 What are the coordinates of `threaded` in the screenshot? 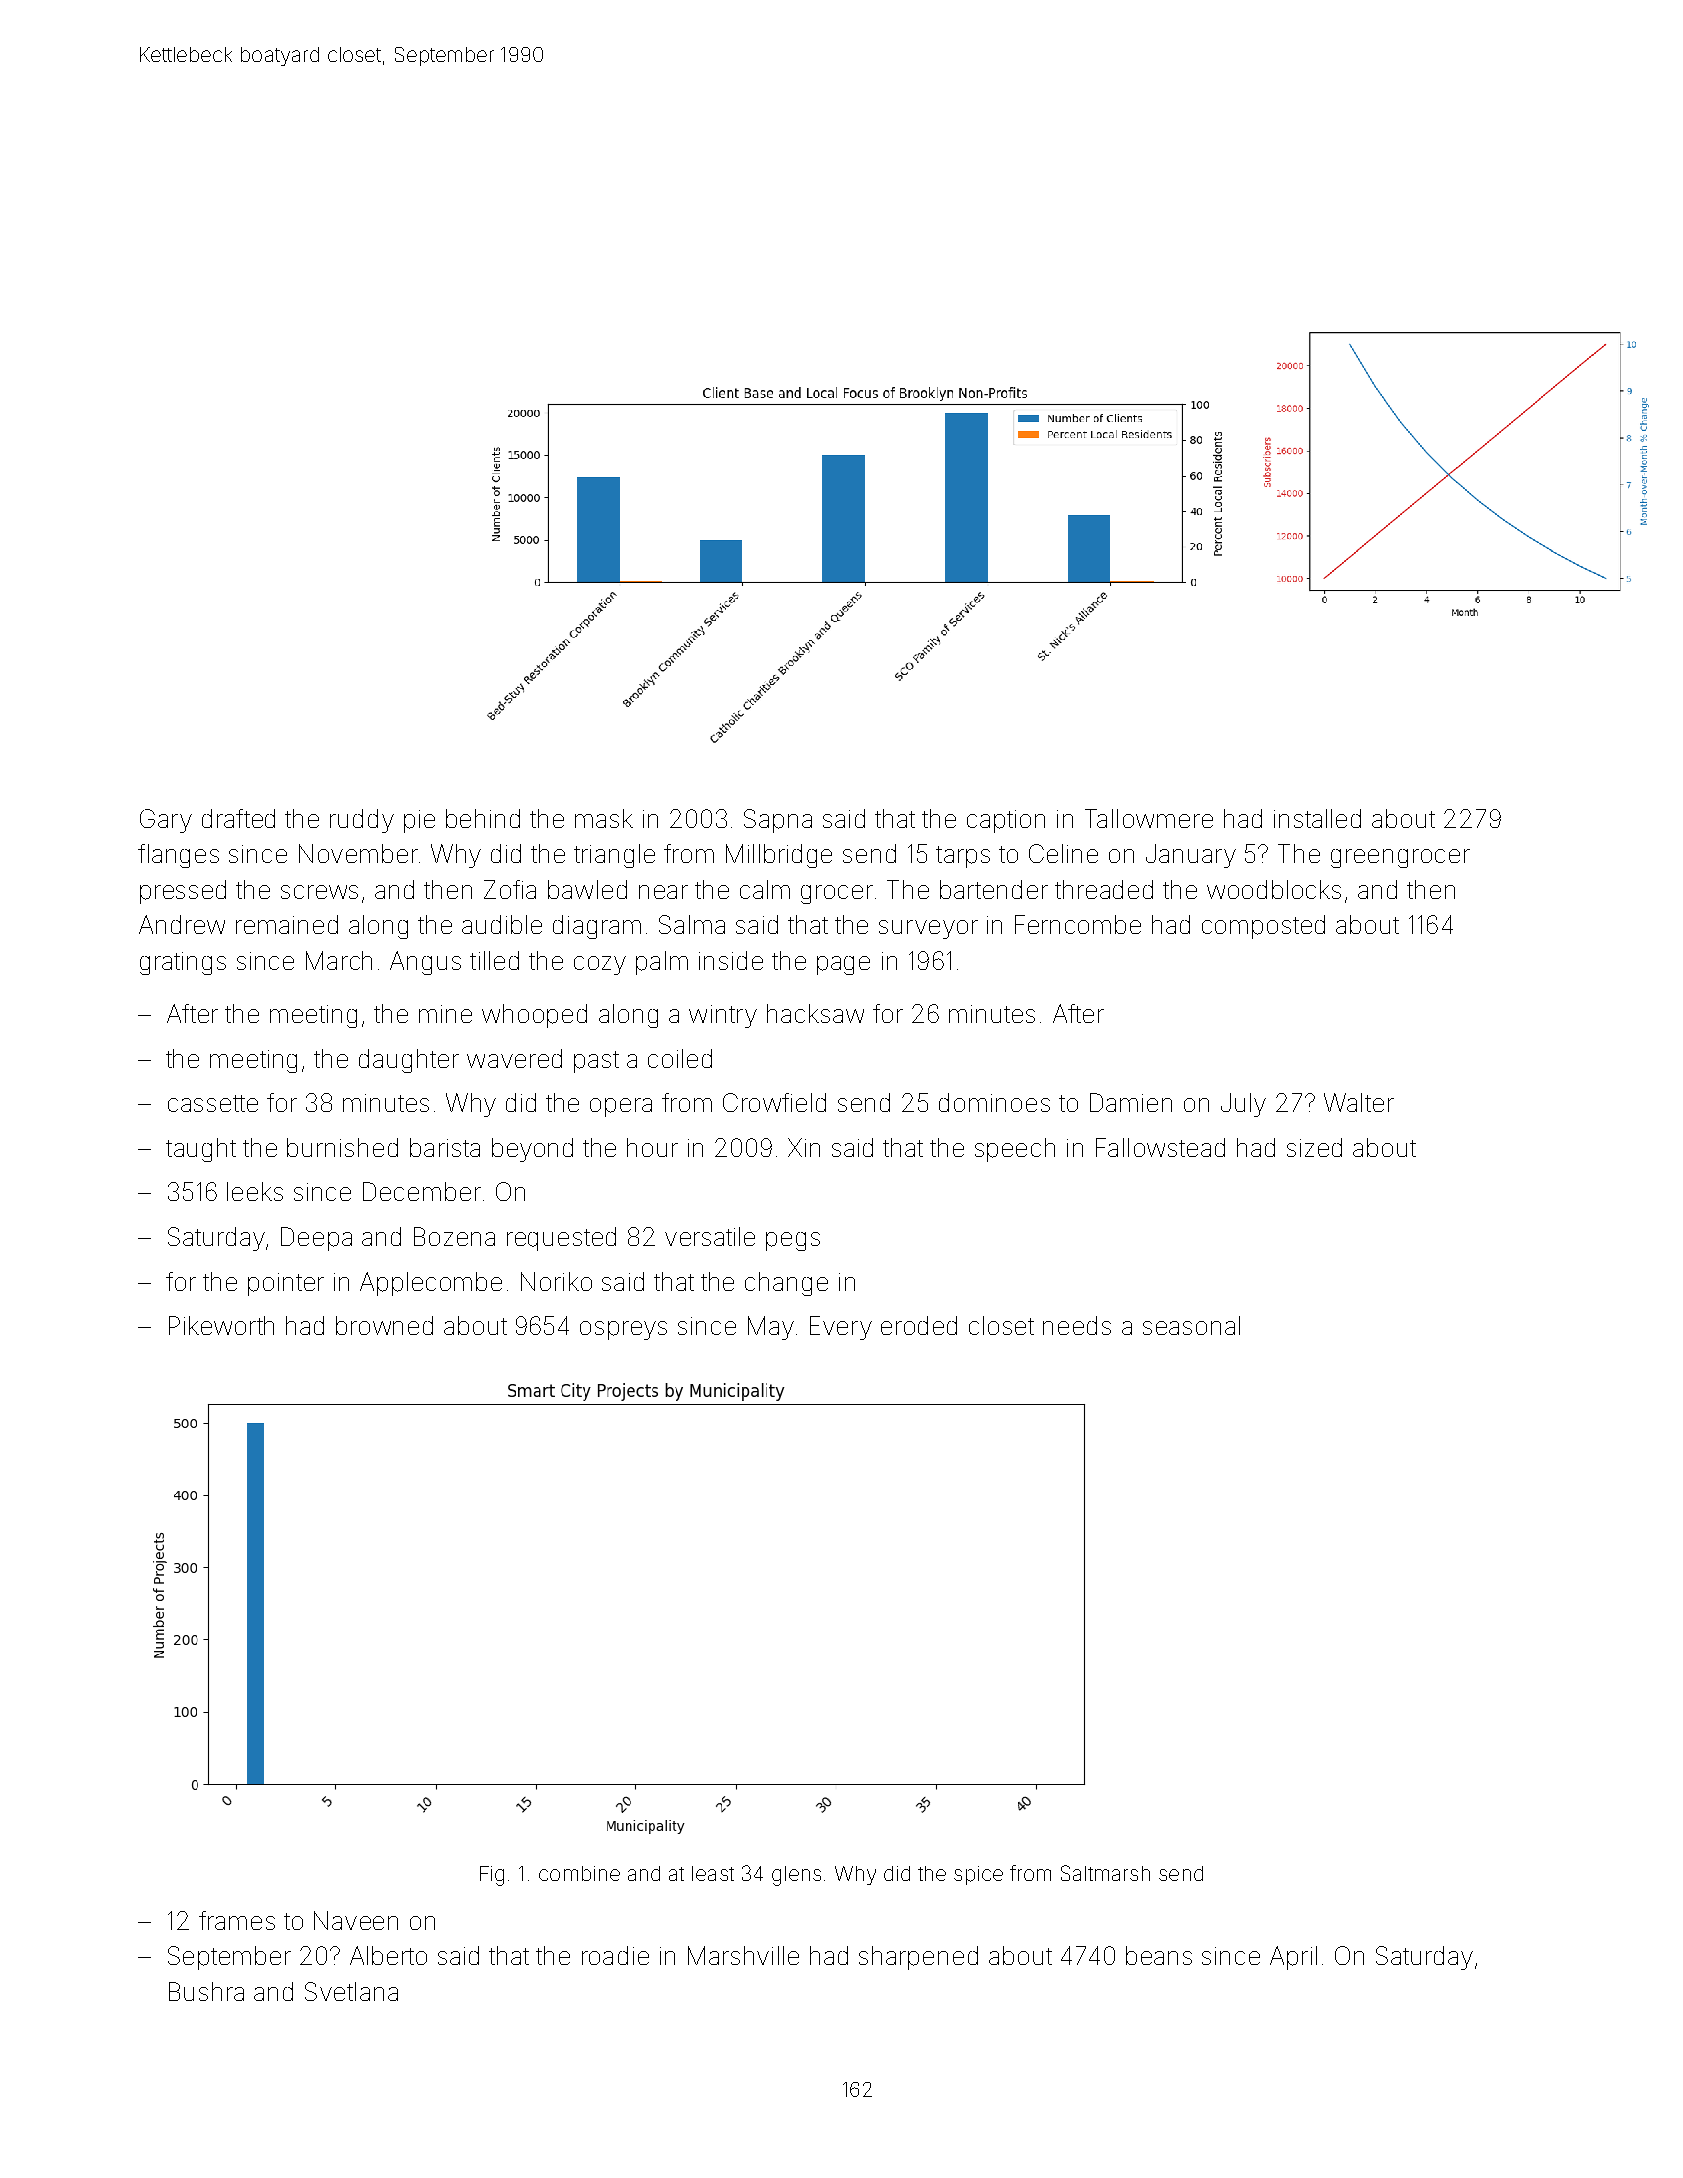 It's located at (1104, 889).
